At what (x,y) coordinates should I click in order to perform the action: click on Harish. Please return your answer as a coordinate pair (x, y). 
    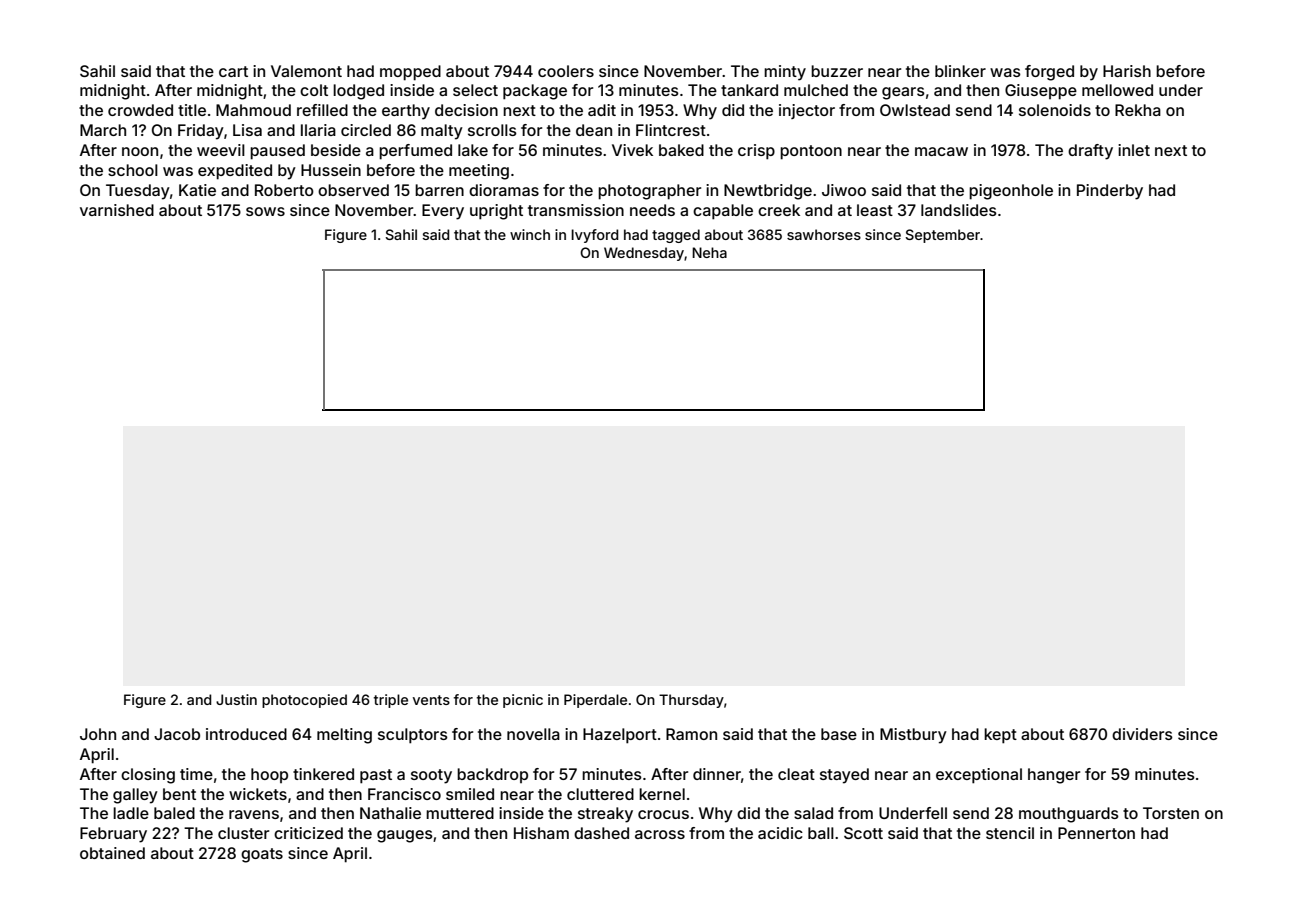
    Looking at the image, I should click on (1127, 71).
